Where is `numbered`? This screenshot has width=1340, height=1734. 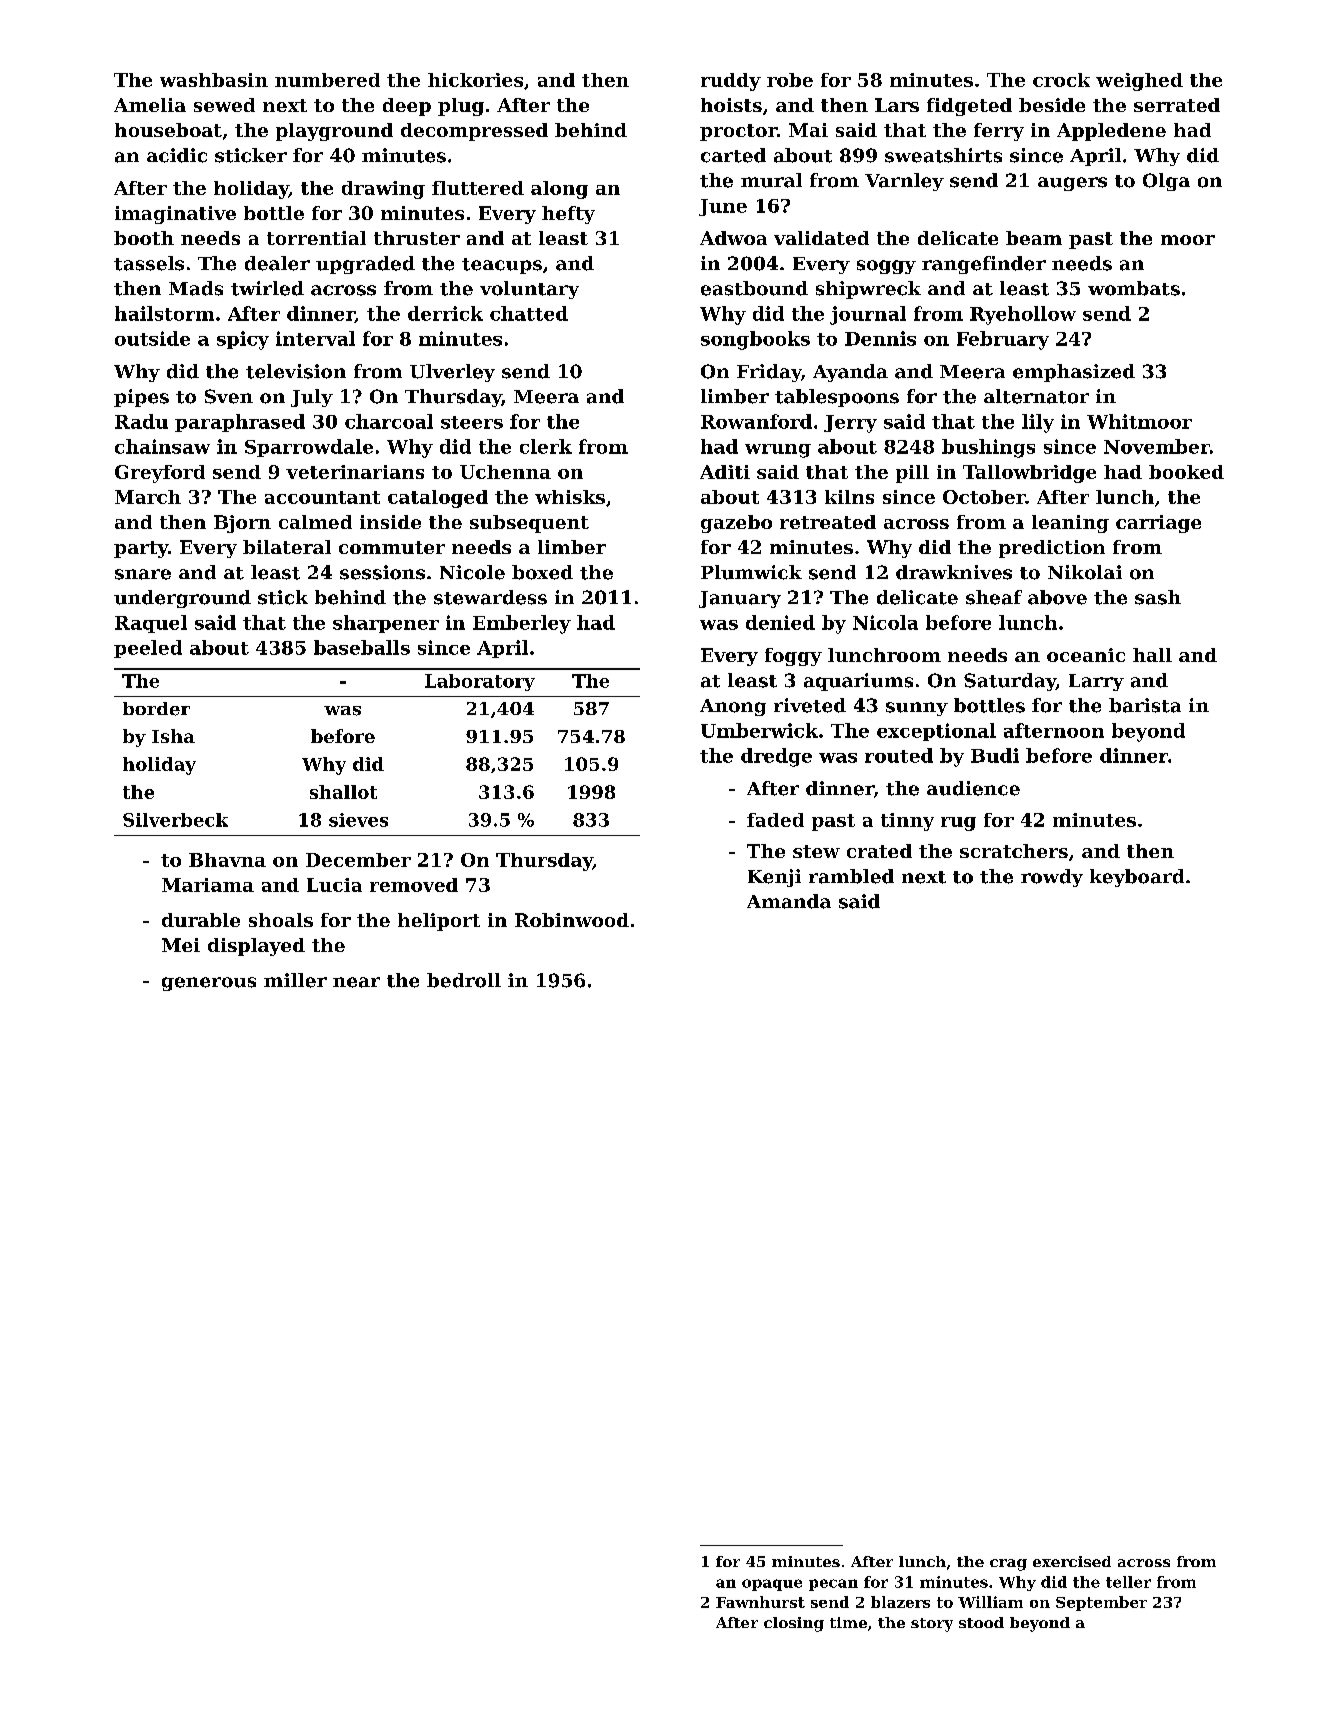 numbered is located at coordinates (327, 80).
